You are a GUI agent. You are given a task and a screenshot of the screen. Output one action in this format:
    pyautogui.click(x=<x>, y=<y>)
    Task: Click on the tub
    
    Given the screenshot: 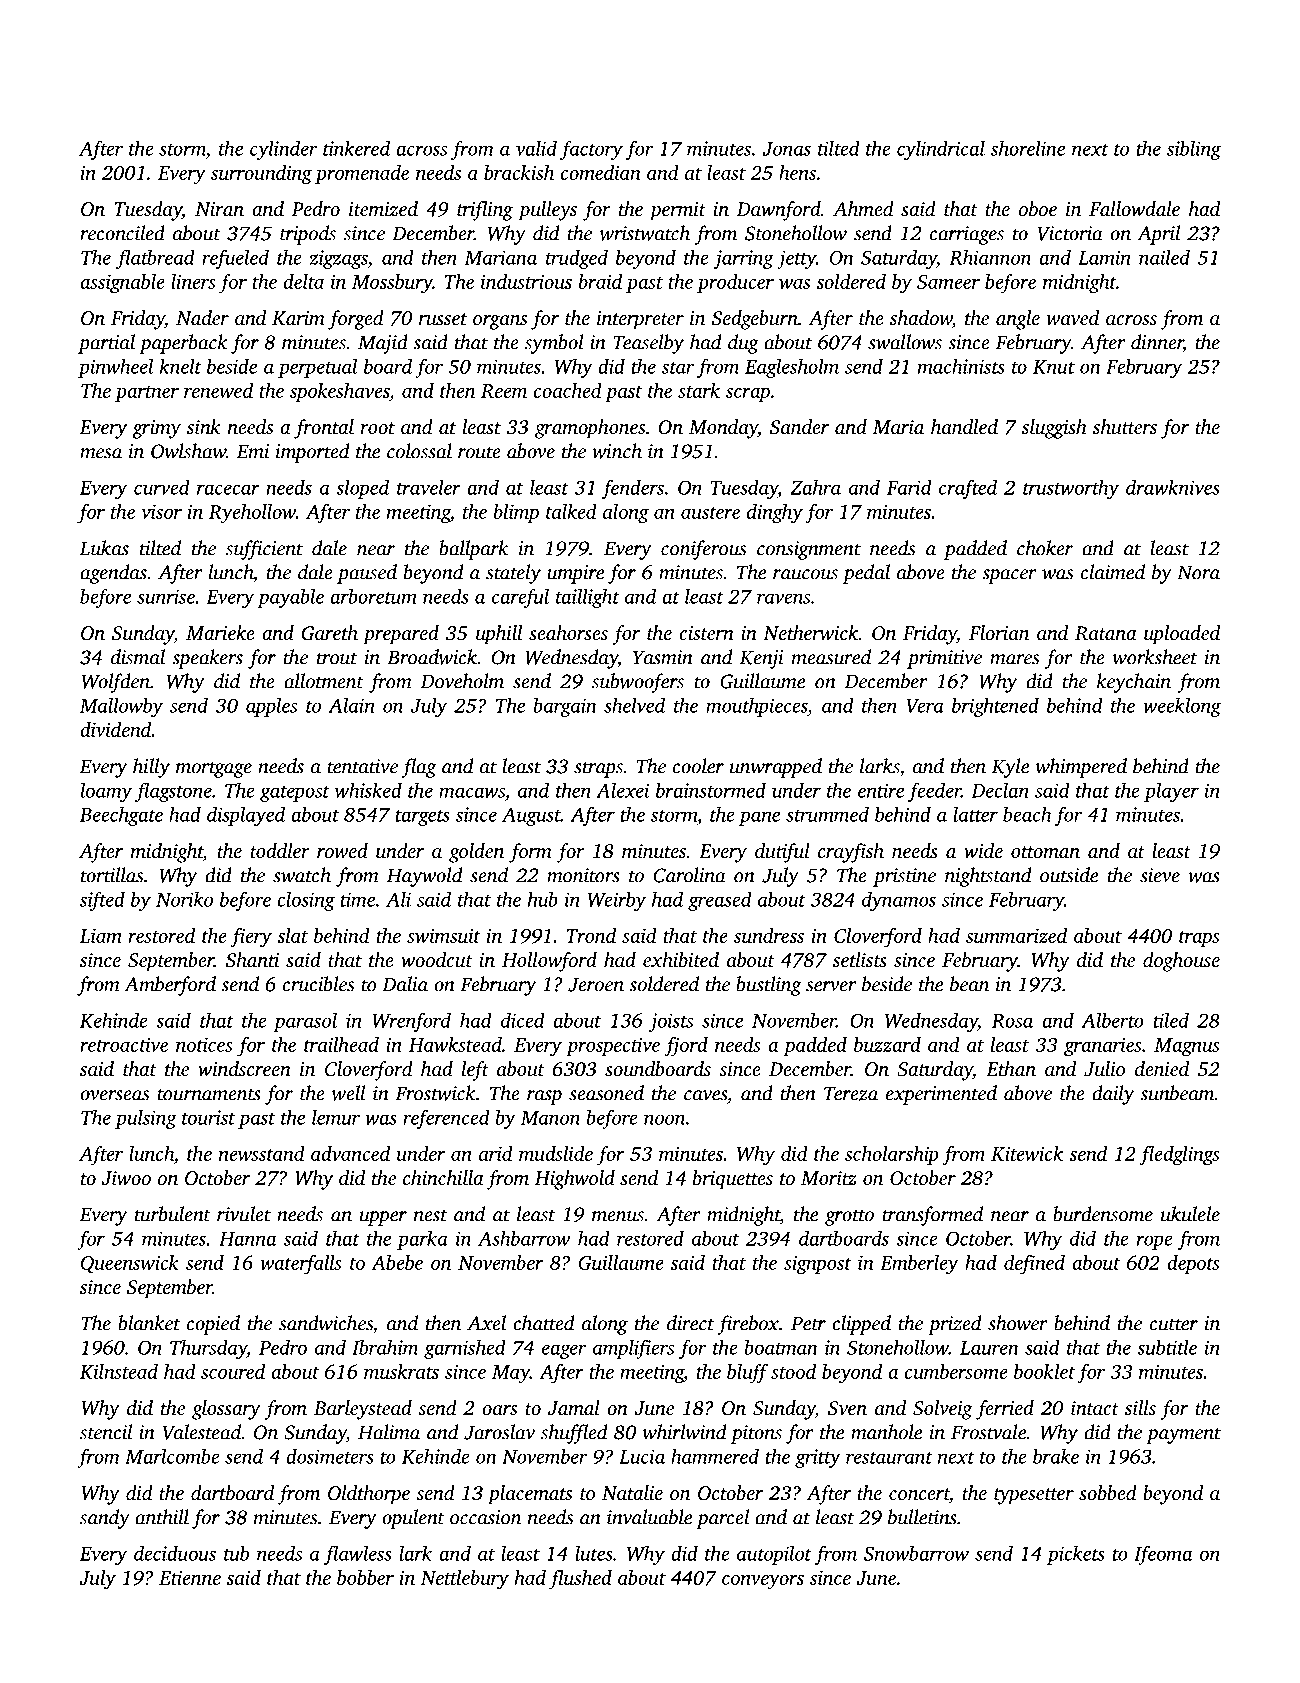 What is the action you would take?
    pyautogui.click(x=236, y=1553)
